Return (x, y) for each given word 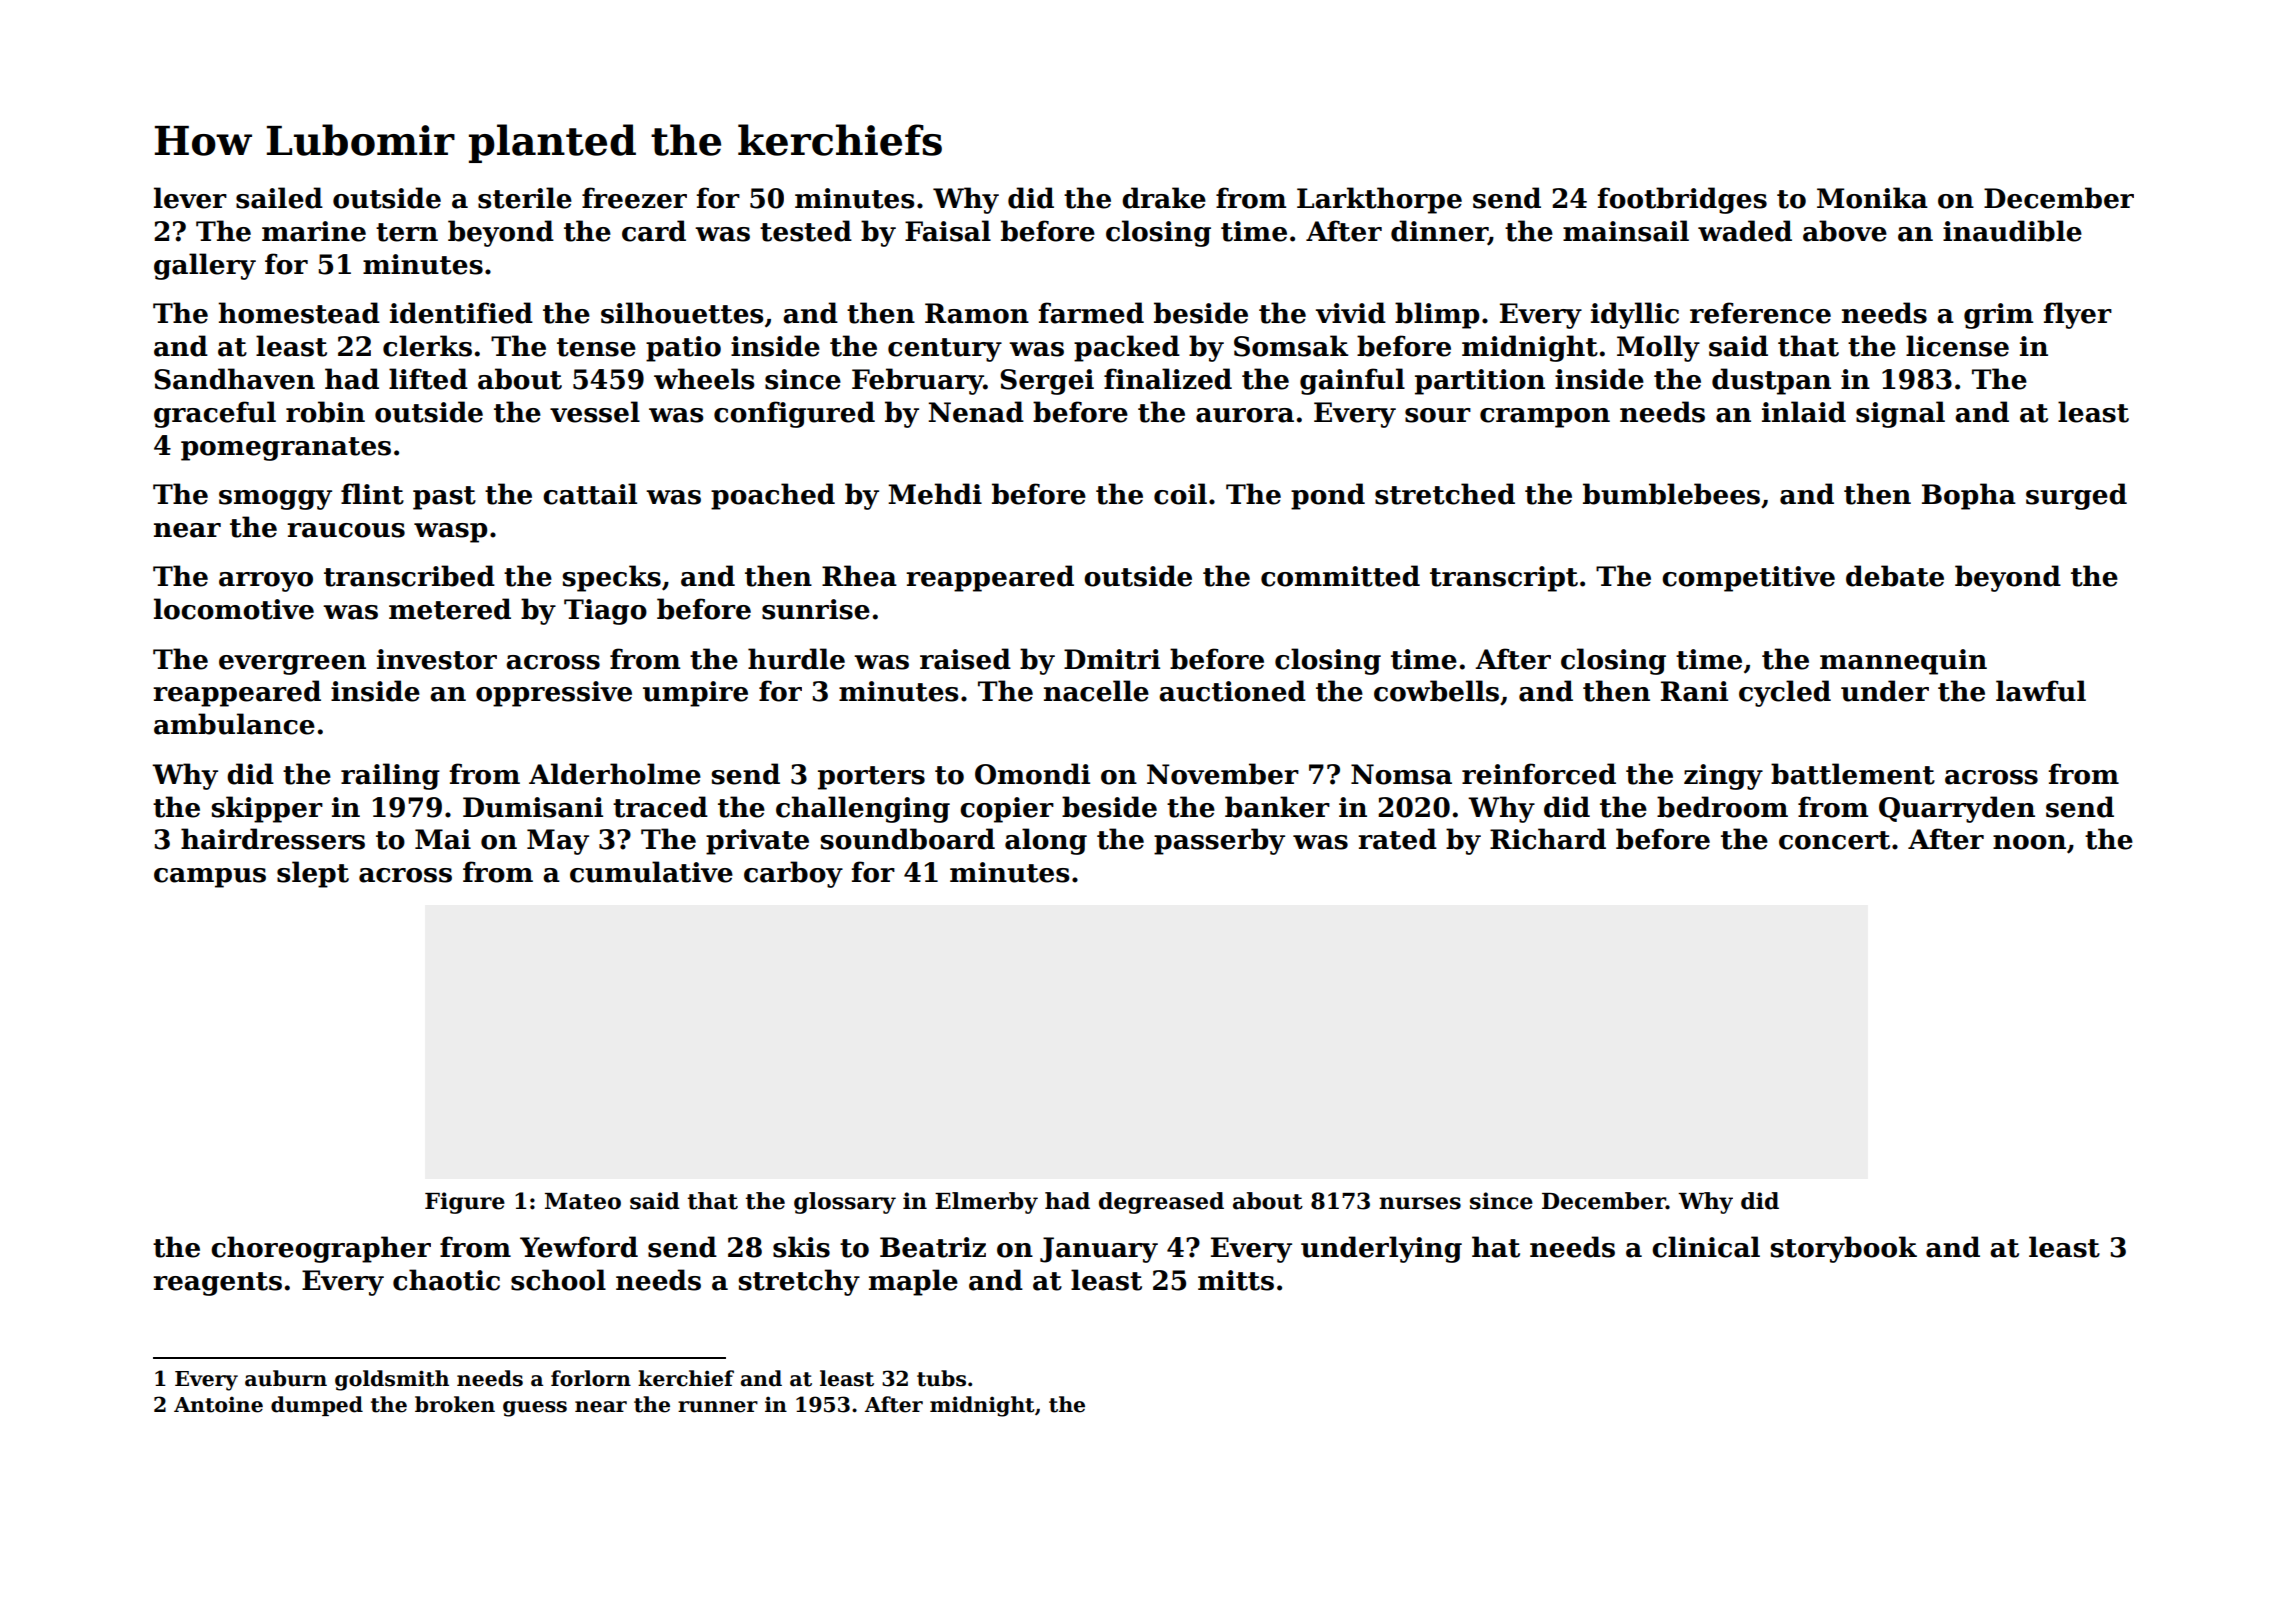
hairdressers (273, 839)
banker (1277, 807)
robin (325, 412)
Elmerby (986, 1203)
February (918, 381)
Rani (1694, 691)
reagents (217, 1284)
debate (1895, 576)
